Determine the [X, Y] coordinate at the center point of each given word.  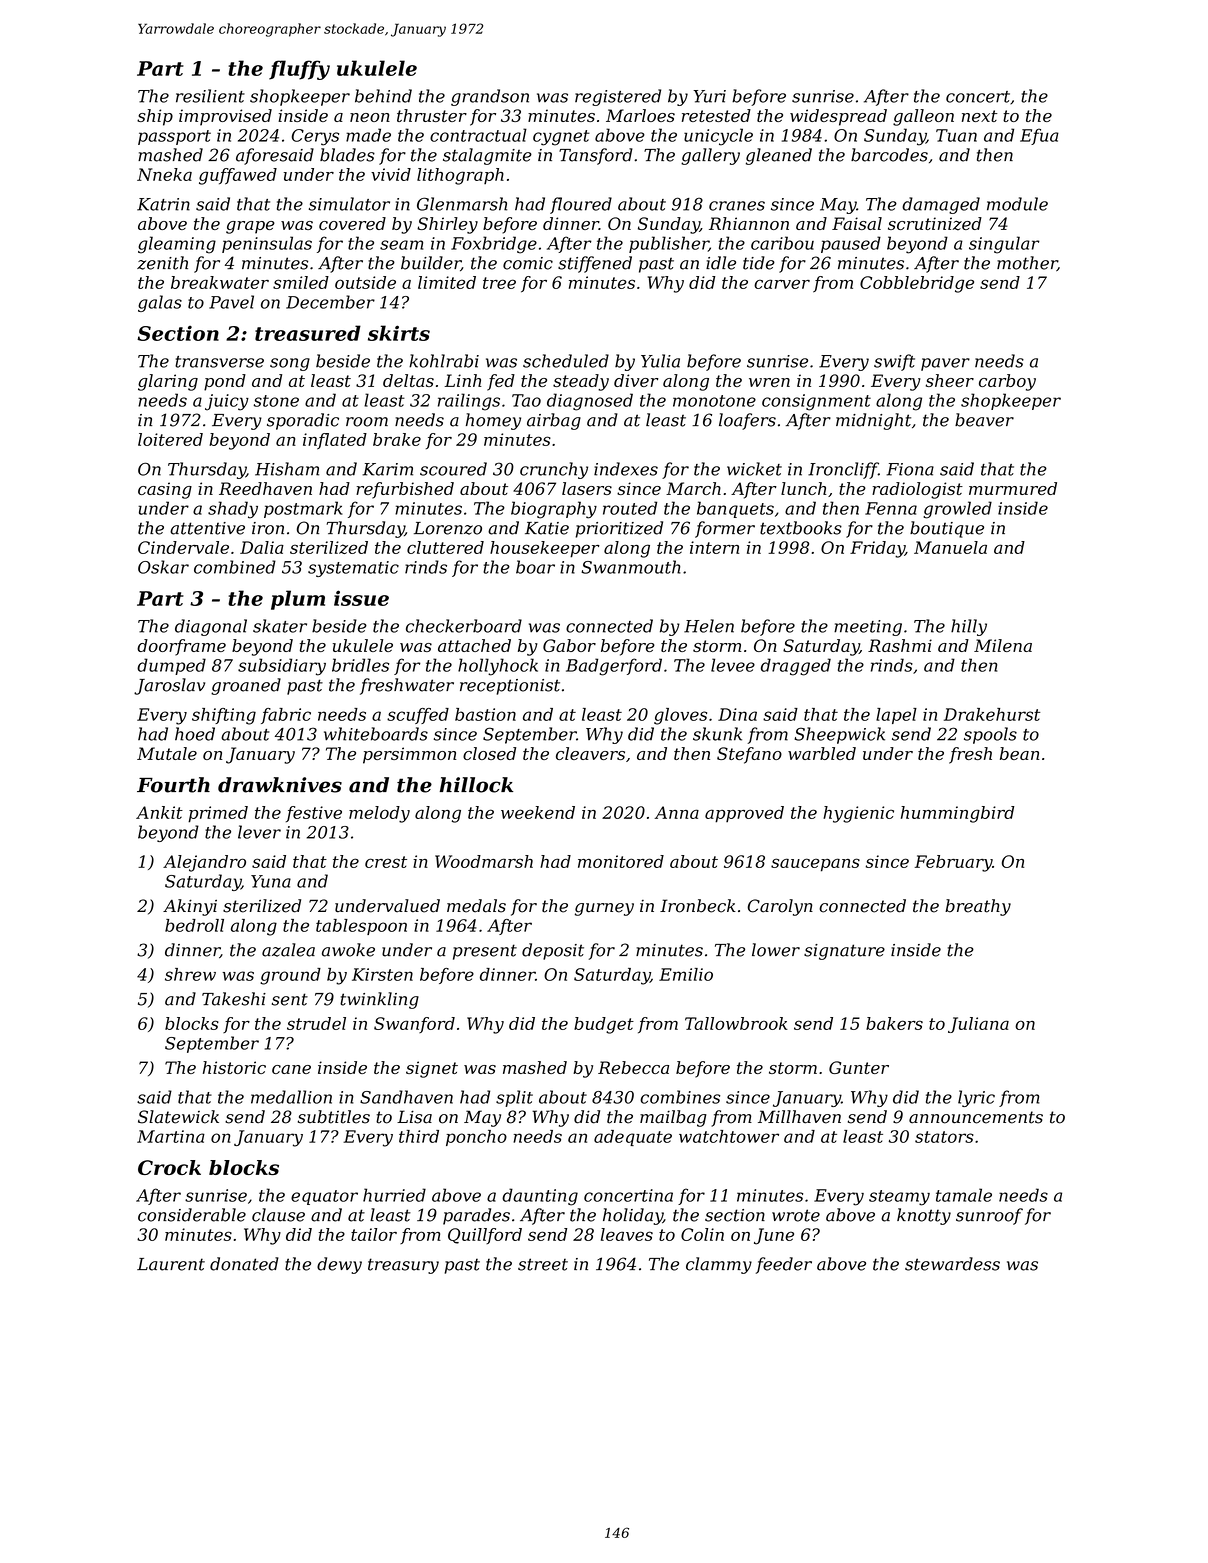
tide [759, 263]
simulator [349, 204]
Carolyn [780, 907]
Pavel [231, 302]
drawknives [280, 785]
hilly [969, 627]
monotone [714, 401]
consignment [816, 402]
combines [680, 1097]
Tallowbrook [736, 1023]
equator [324, 1197]
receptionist [510, 687]
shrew [190, 974]
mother [1027, 263]
